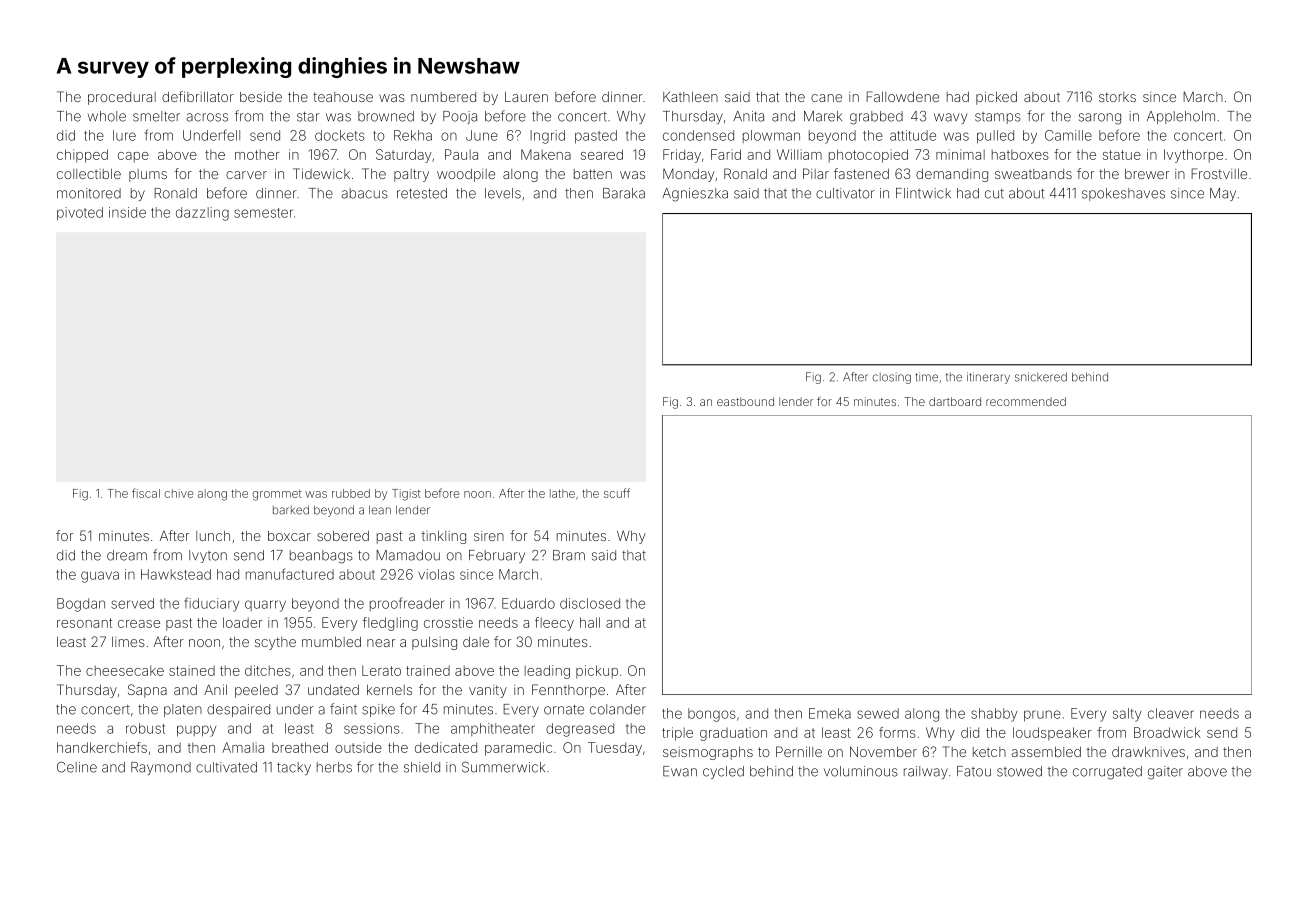  I want to click on dazzling, so click(202, 214).
